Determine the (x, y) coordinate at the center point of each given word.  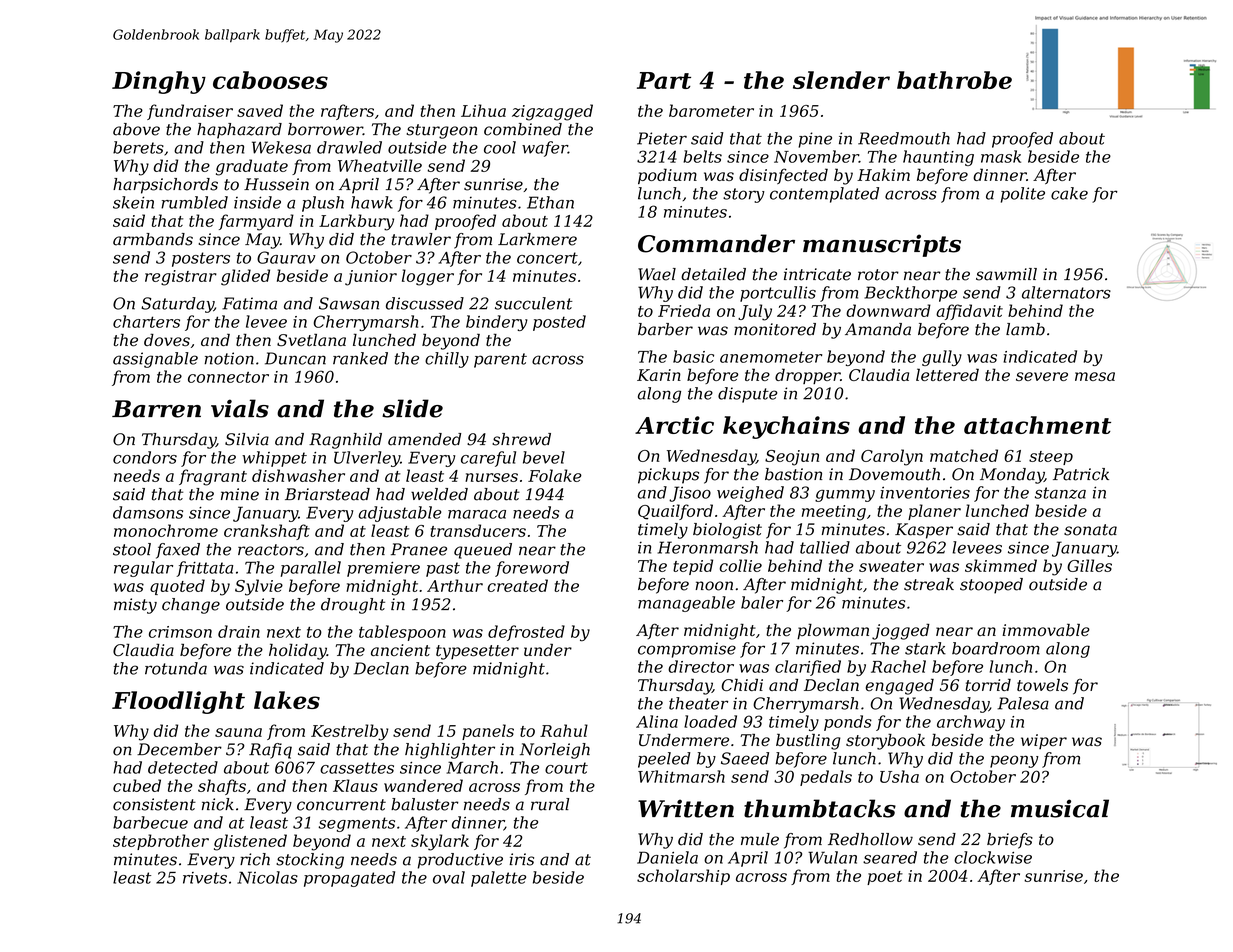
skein (133, 202)
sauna (238, 732)
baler (762, 602)
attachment (1037, 425)
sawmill (1006, 274)
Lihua (483, 110)
